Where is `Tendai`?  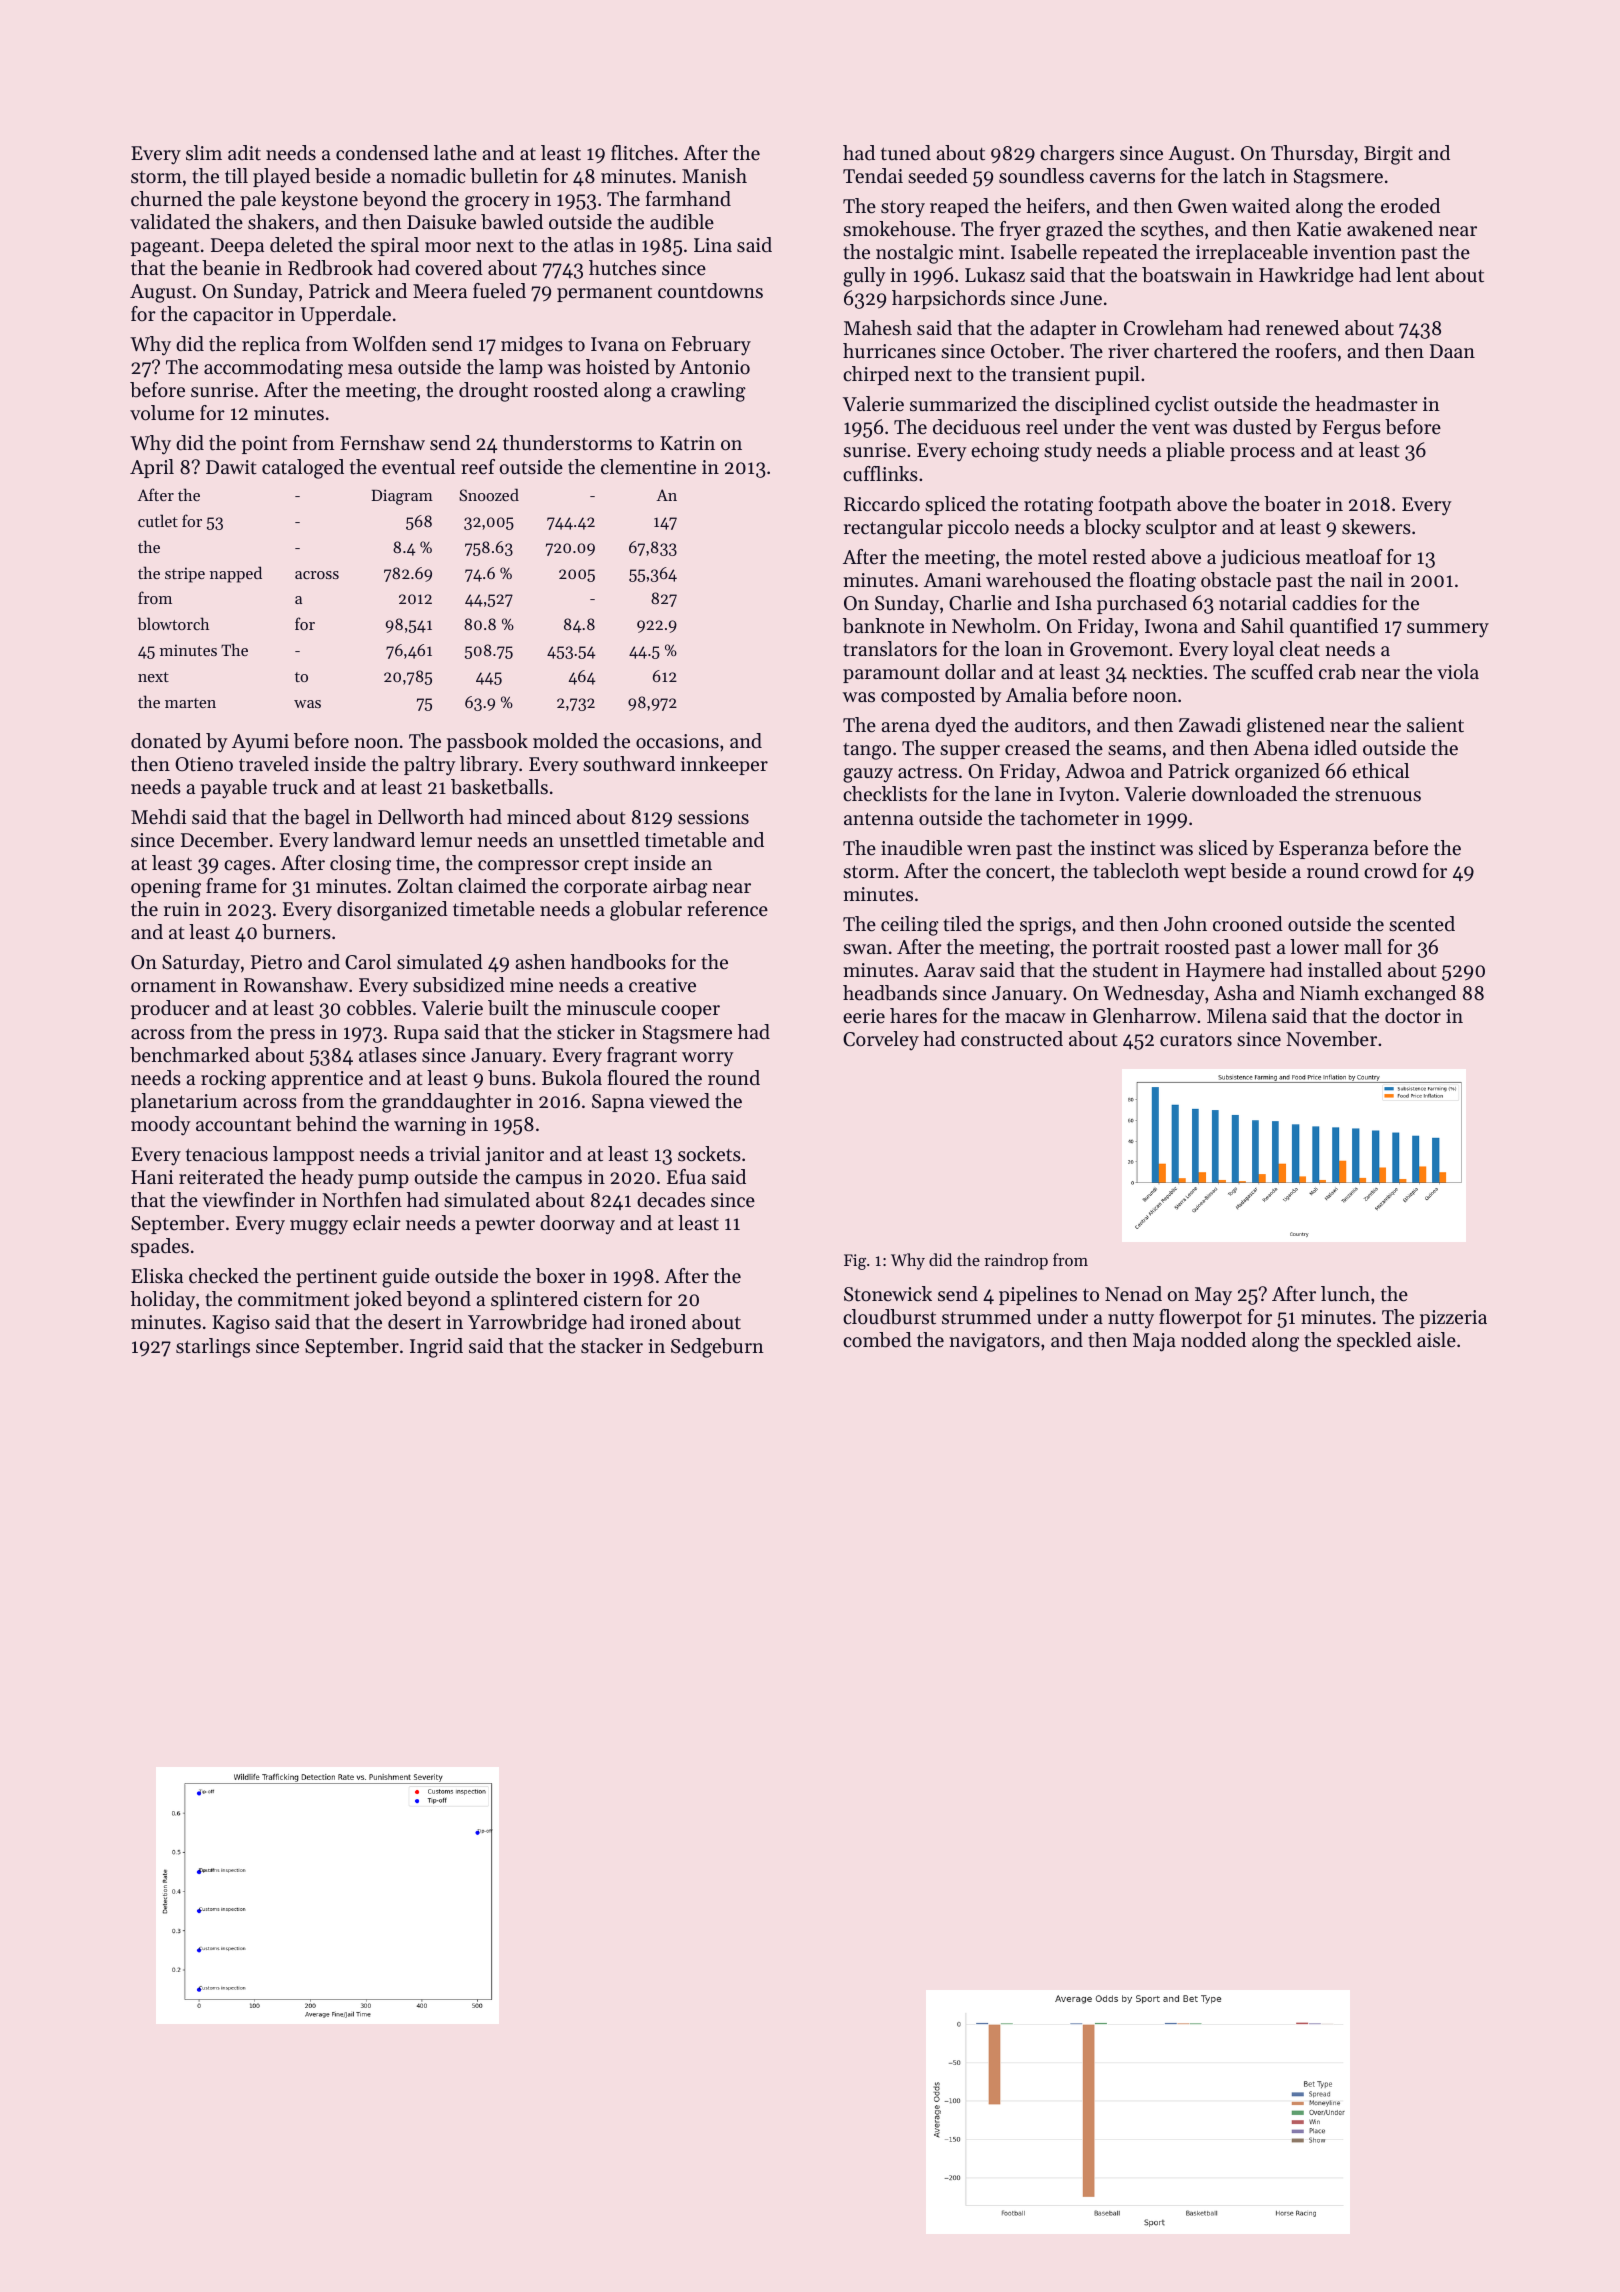 Tendai is located at coordinates (873, 176).
